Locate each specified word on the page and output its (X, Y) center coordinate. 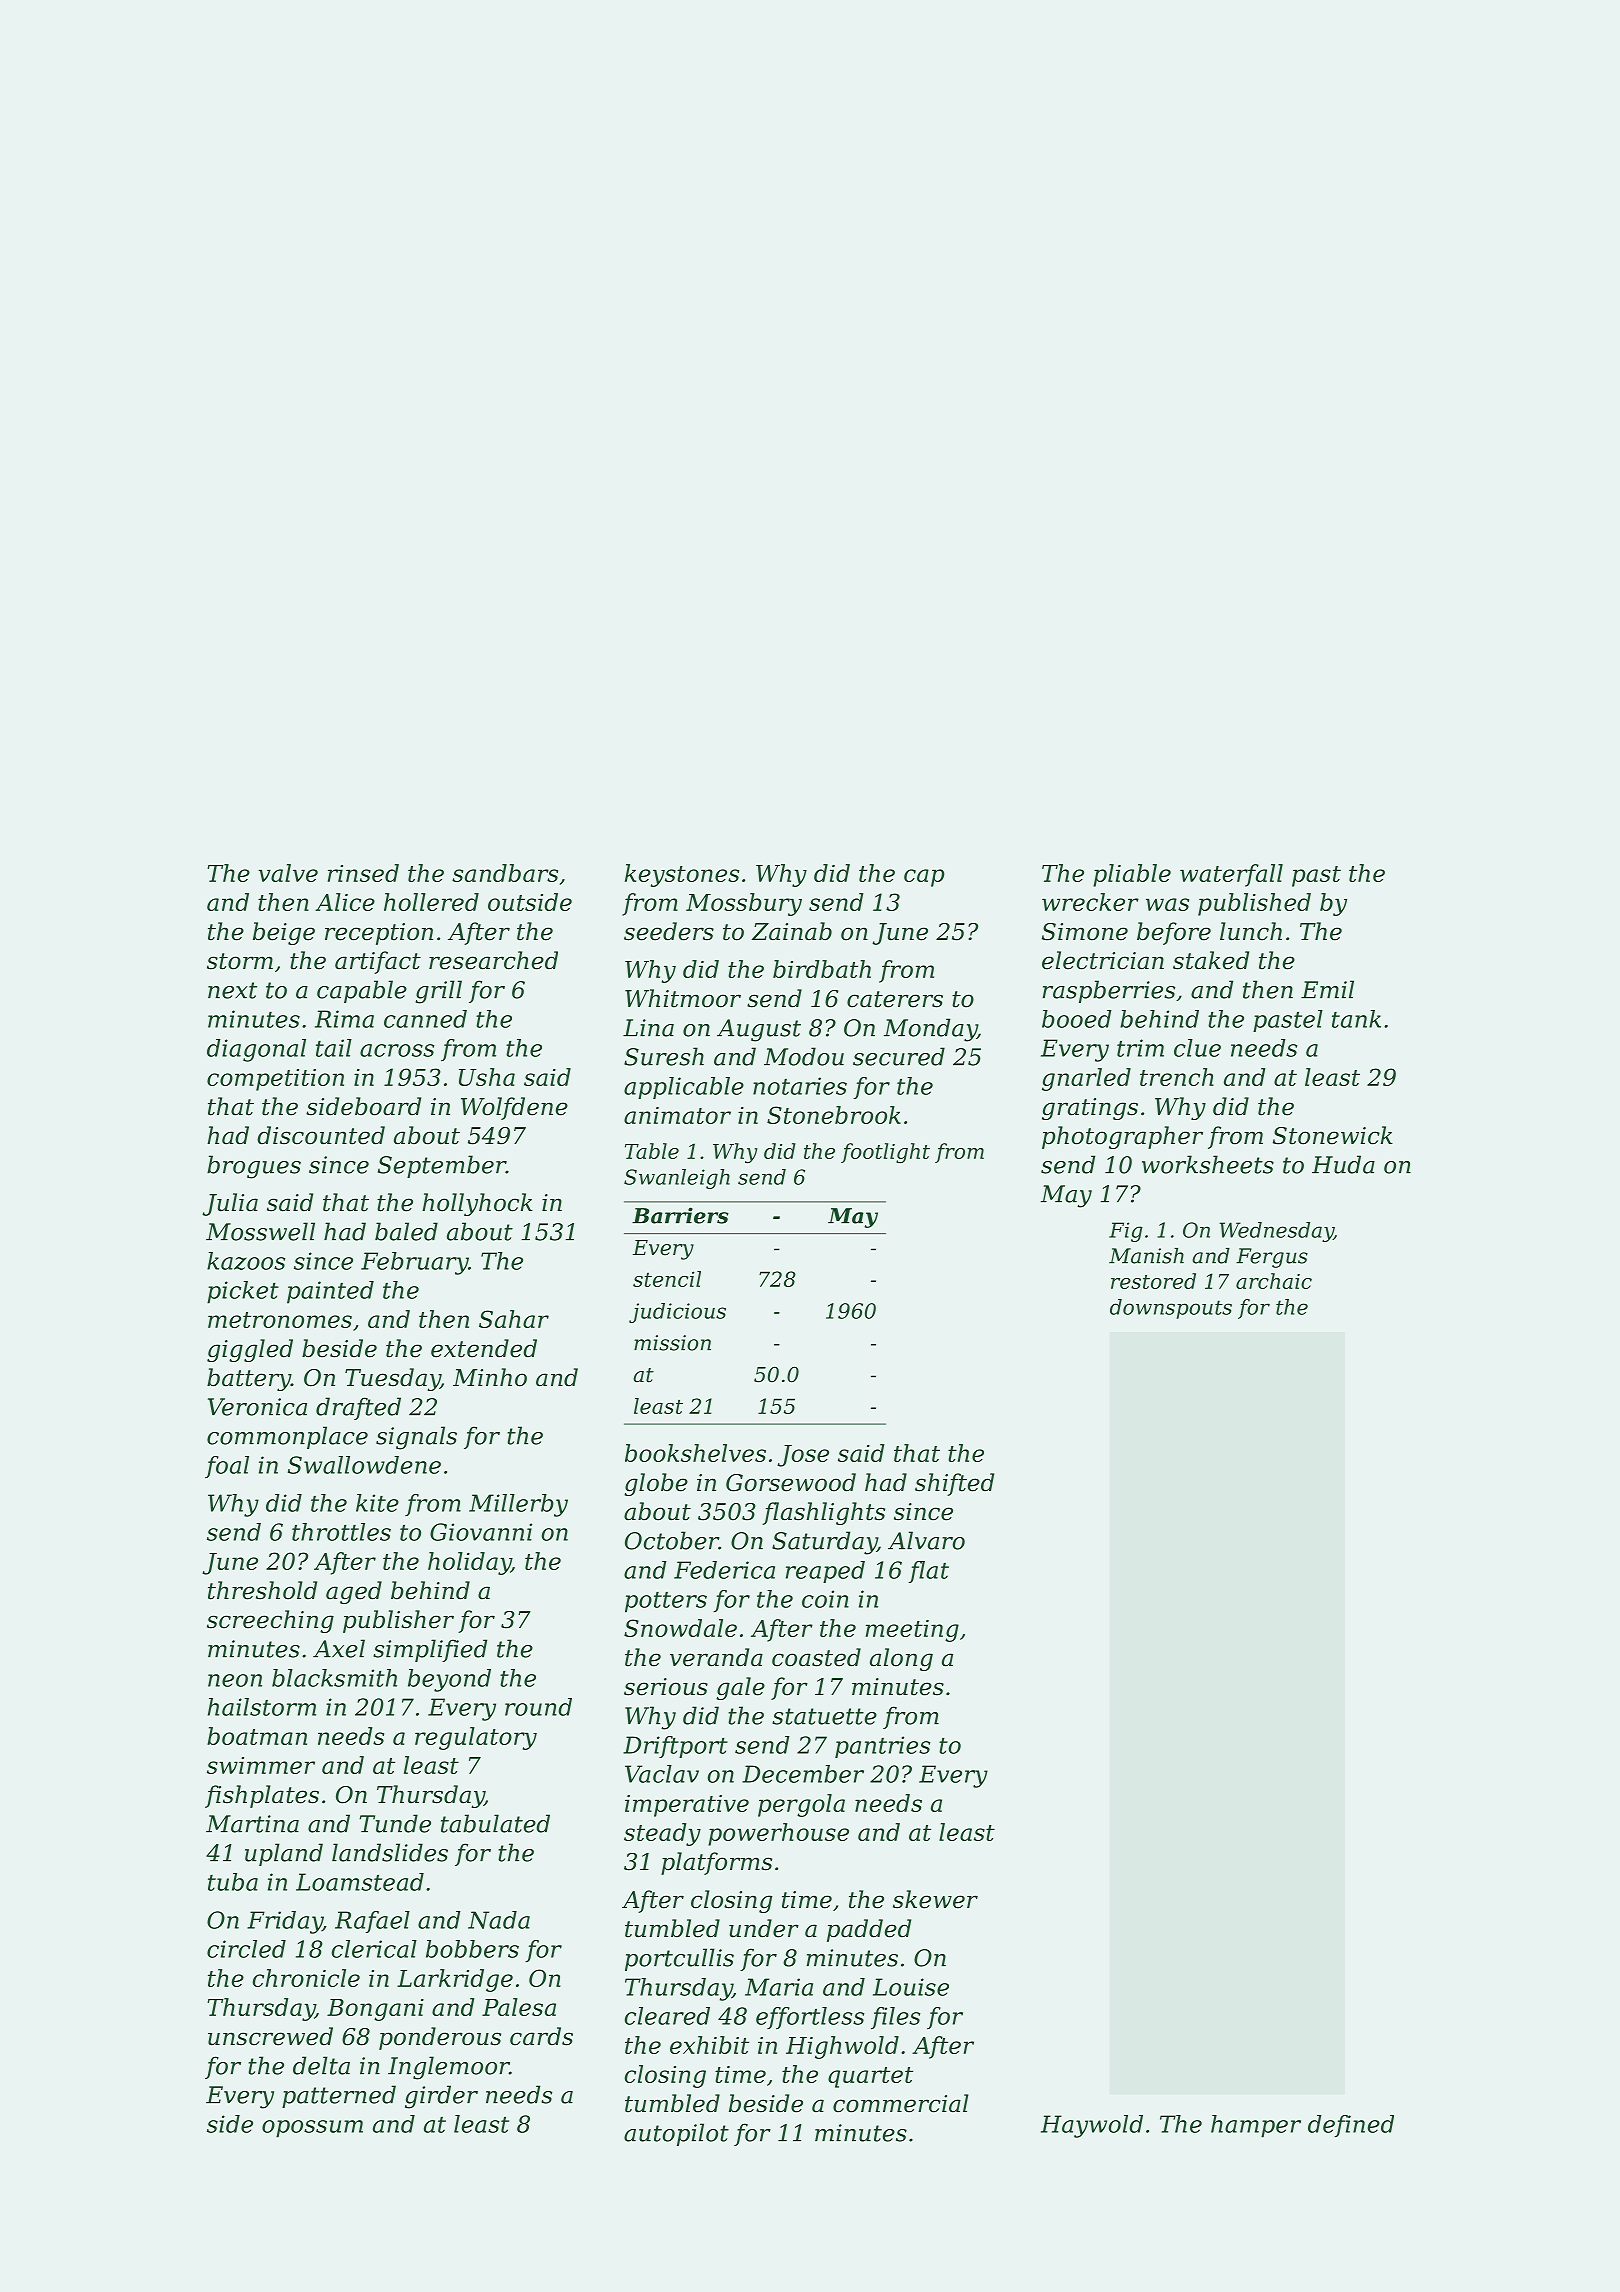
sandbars (505, 873)
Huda (1343, 1164)
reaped (825, 1572)
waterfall (1231, 875)
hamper (1256, 2126)
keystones (682, 875)
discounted (321, 1135)
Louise (911, 1987)
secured (899, 1056)
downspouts (1171, 1309)
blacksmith (334, 1678)
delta (321, 2065)
